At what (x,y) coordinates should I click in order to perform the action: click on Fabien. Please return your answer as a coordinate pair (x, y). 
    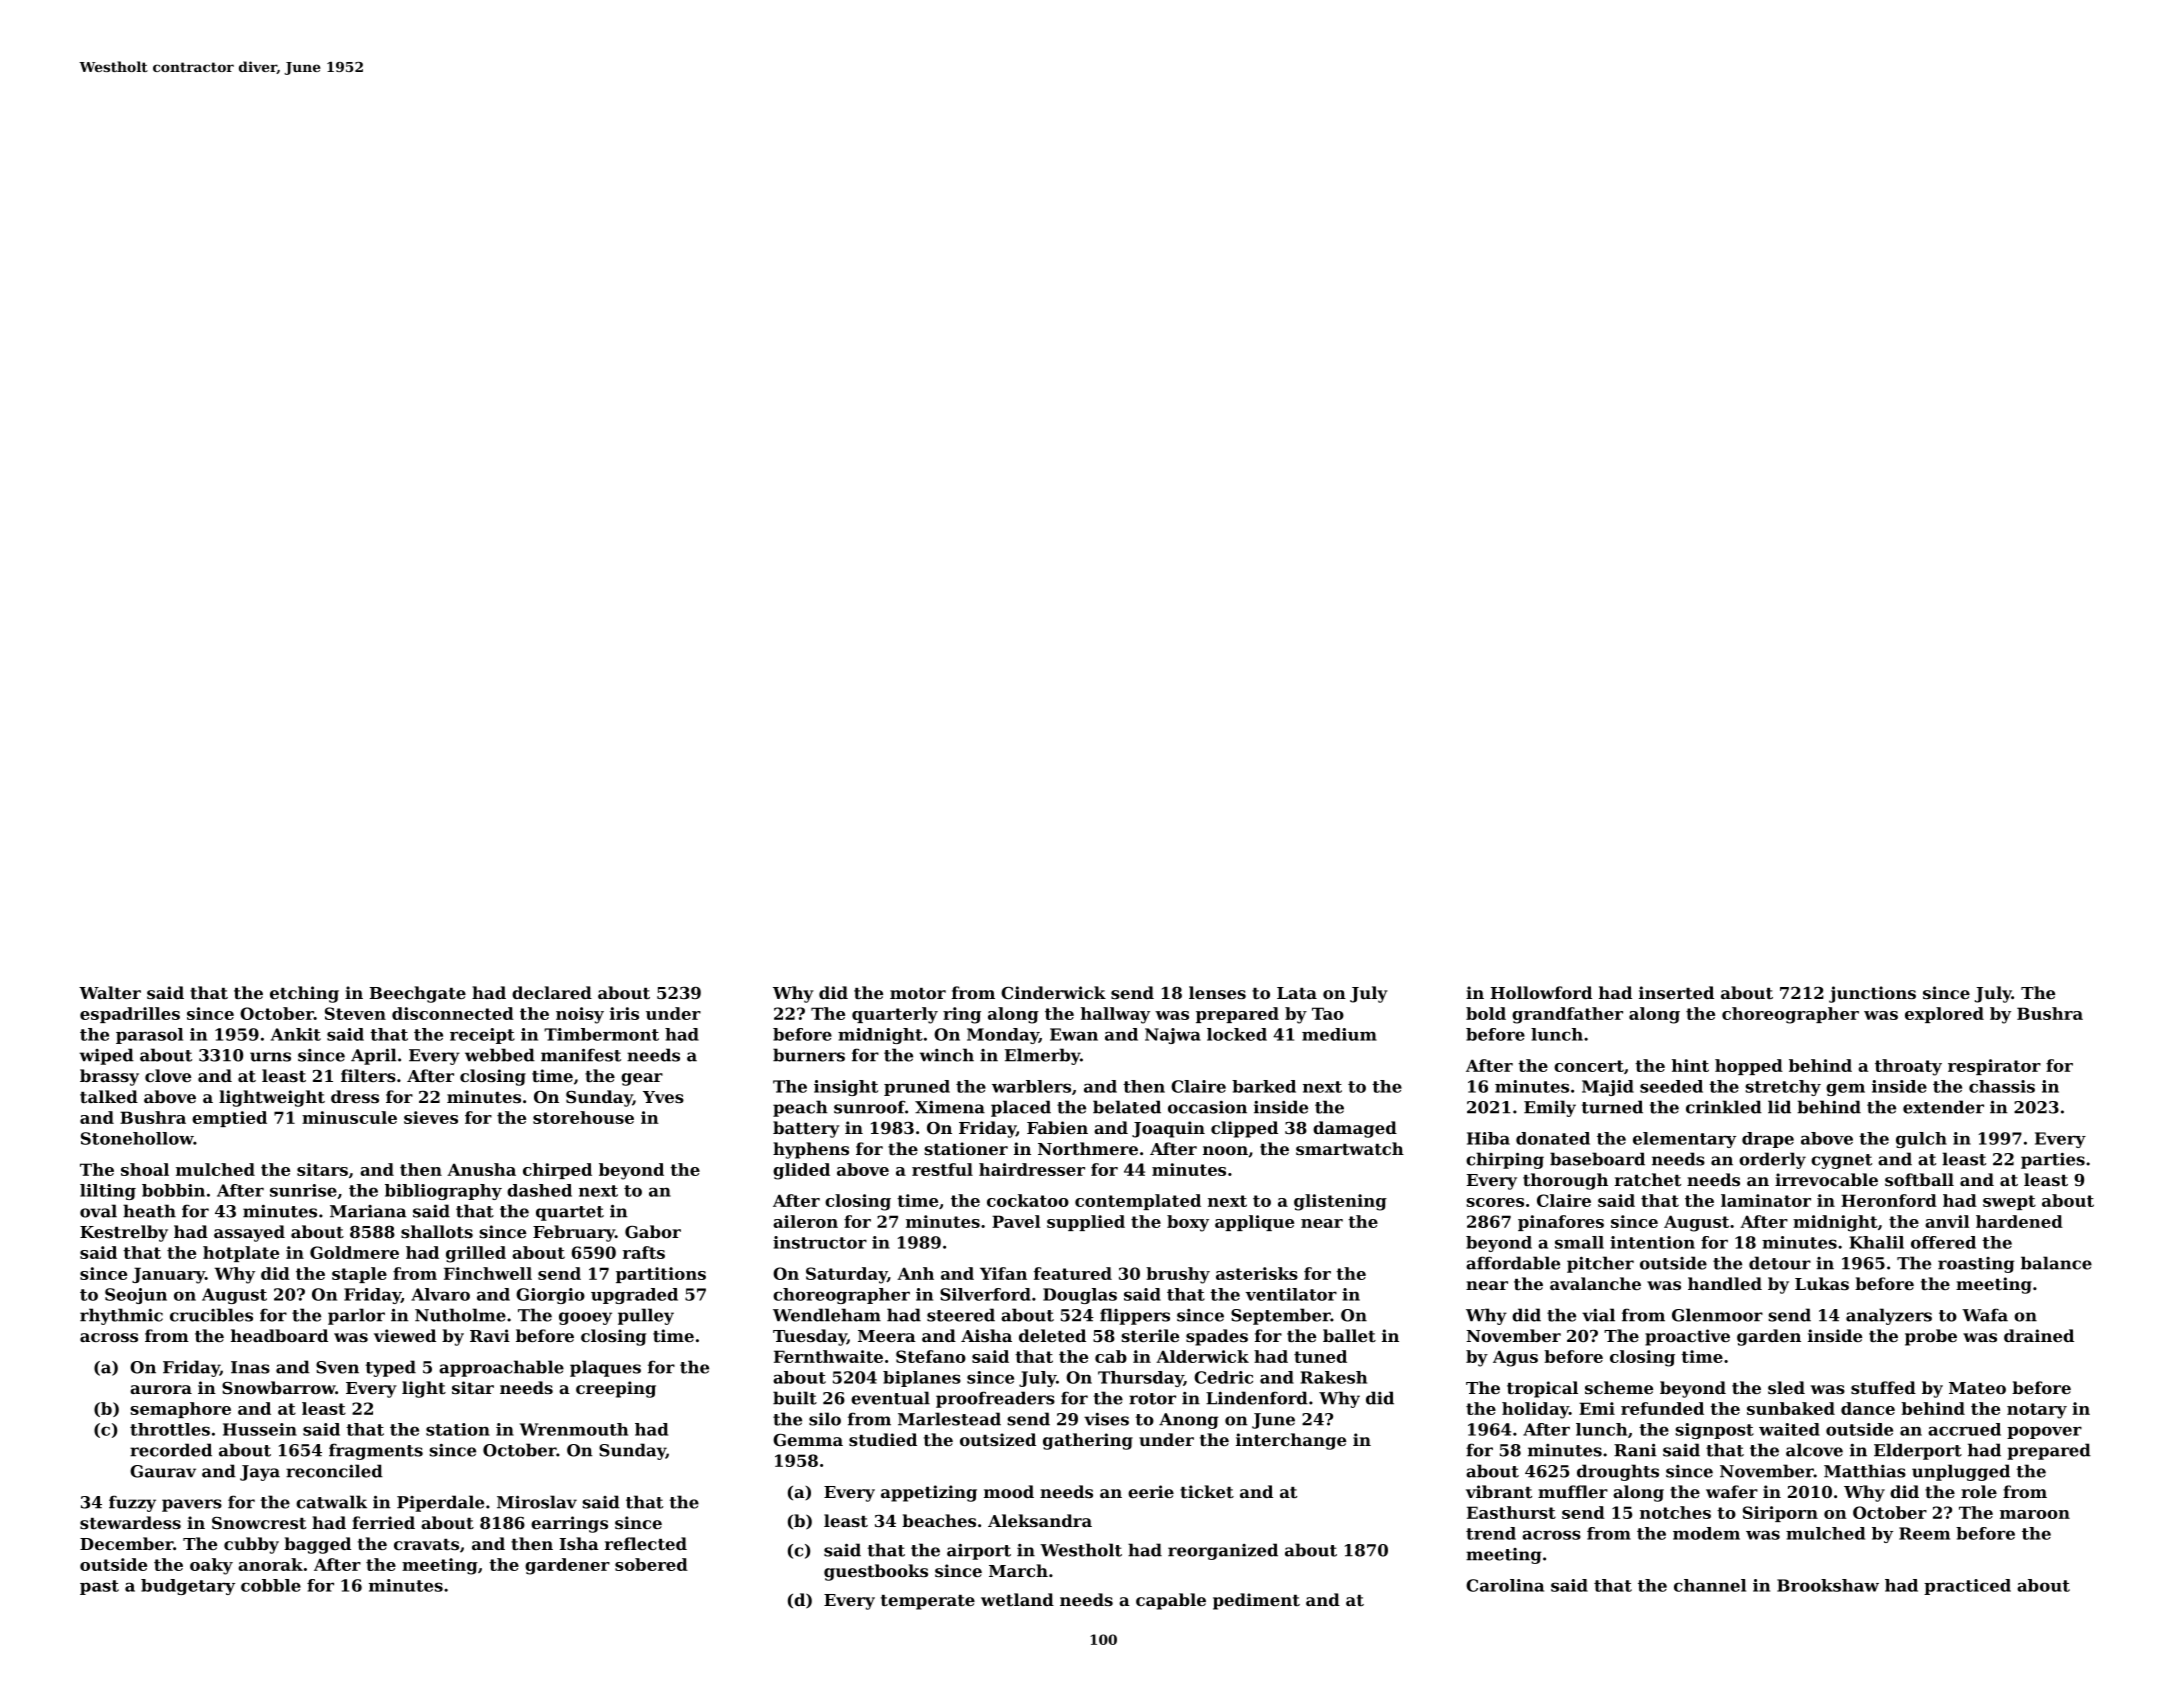
    Looking at the image, I should click on (1057, 1127).
